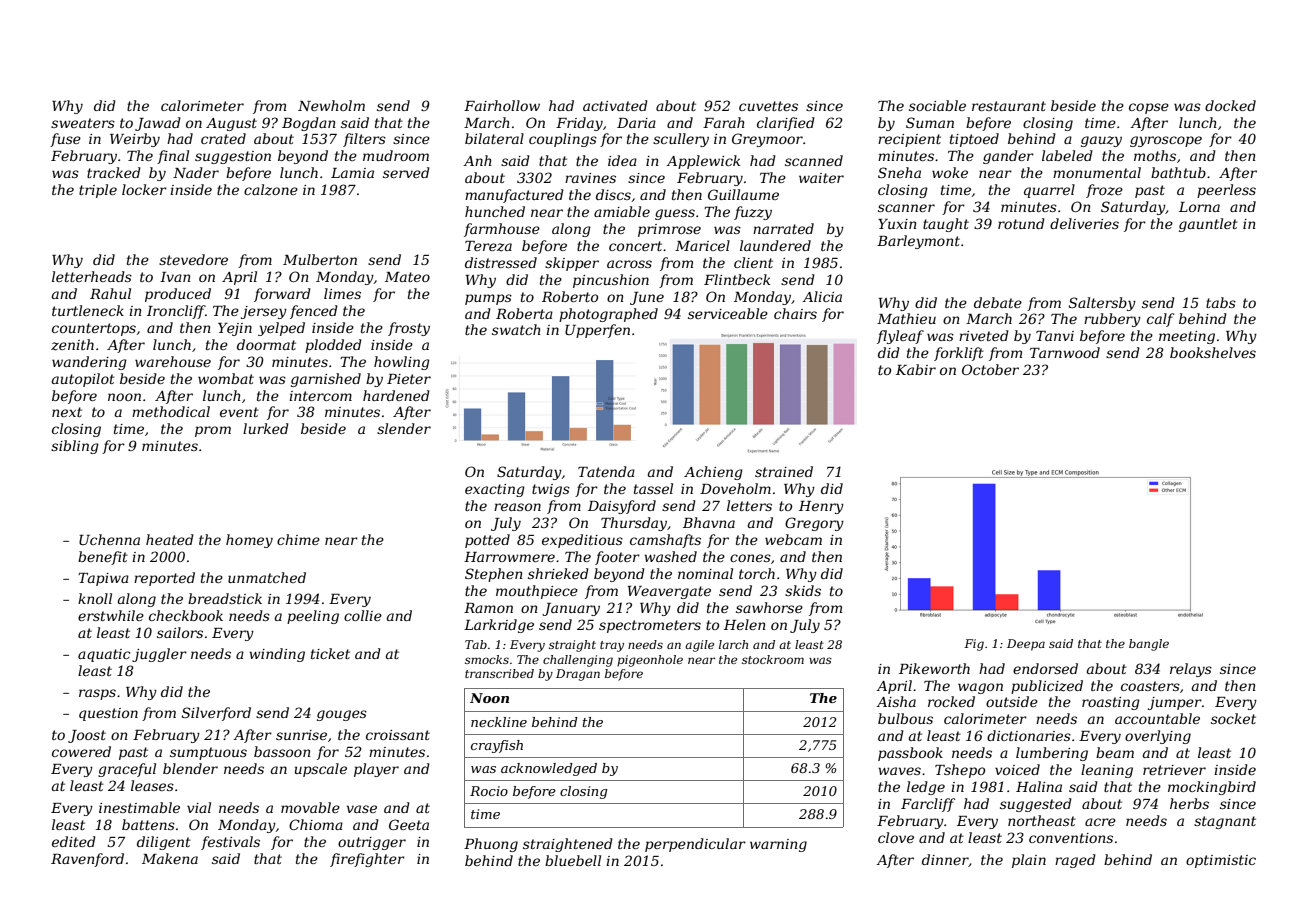 The image size is (1308, 924). What do you see at coordinates (87, 860) in the screenshot?
I see `Ravenford` at bounding box center [87, 860].
